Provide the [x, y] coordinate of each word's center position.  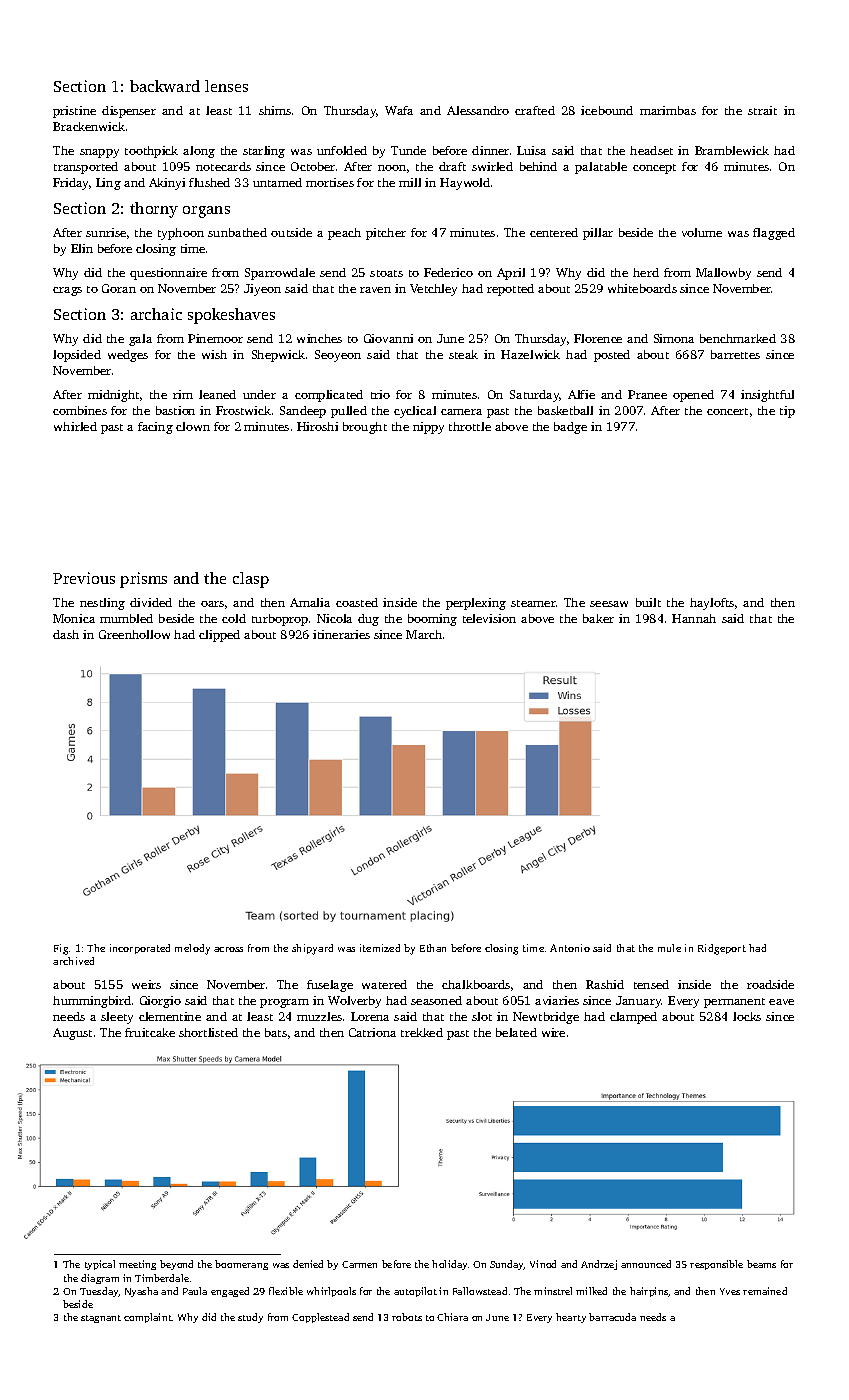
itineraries [341, 634]
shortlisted [208, 1032]
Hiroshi [317, 426]
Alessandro [478, 110]
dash [66, 634]
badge [570, 428]
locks [747, 1016]
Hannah [694, 618]
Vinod [543, 1264]
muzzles [319, 1016]
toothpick [151, 152]
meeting [137, 1265]
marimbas [668, 110]
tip [787, 412]
